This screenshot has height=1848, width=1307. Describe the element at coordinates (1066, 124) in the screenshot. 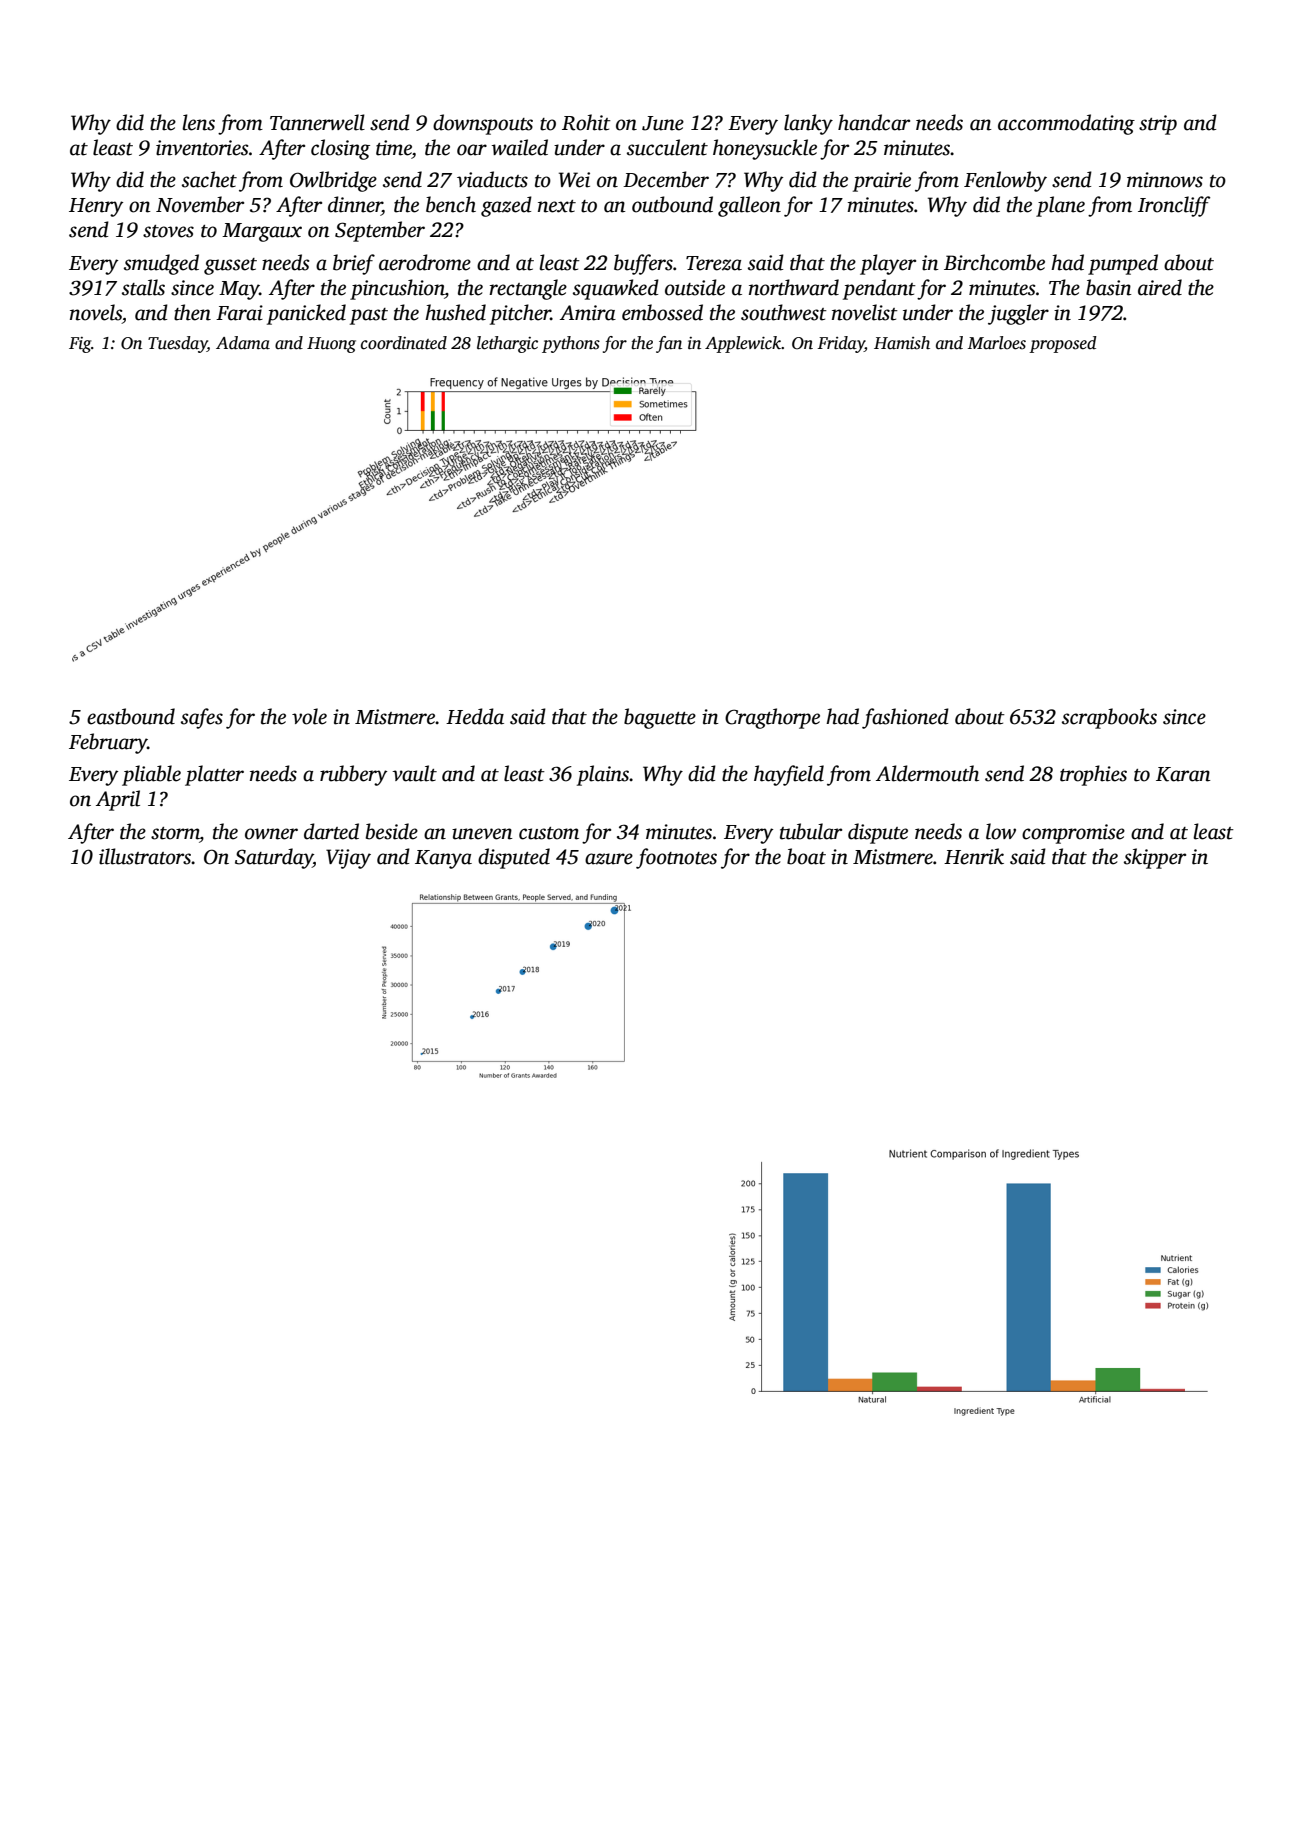

I see `accommodating` at that location.
